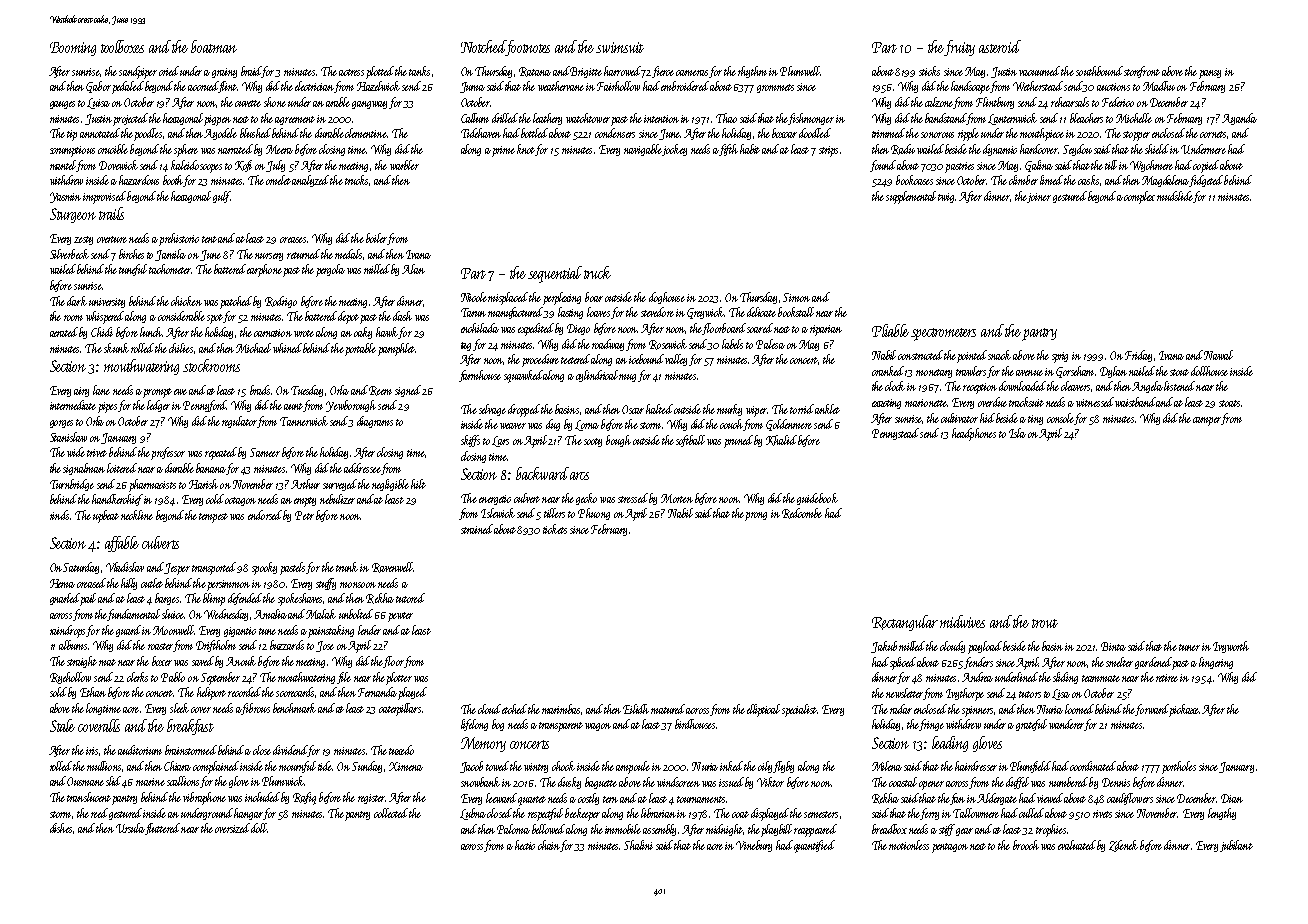 This document has height=924, width=1308. I want to click on Michelle, so click(1134, 118).
